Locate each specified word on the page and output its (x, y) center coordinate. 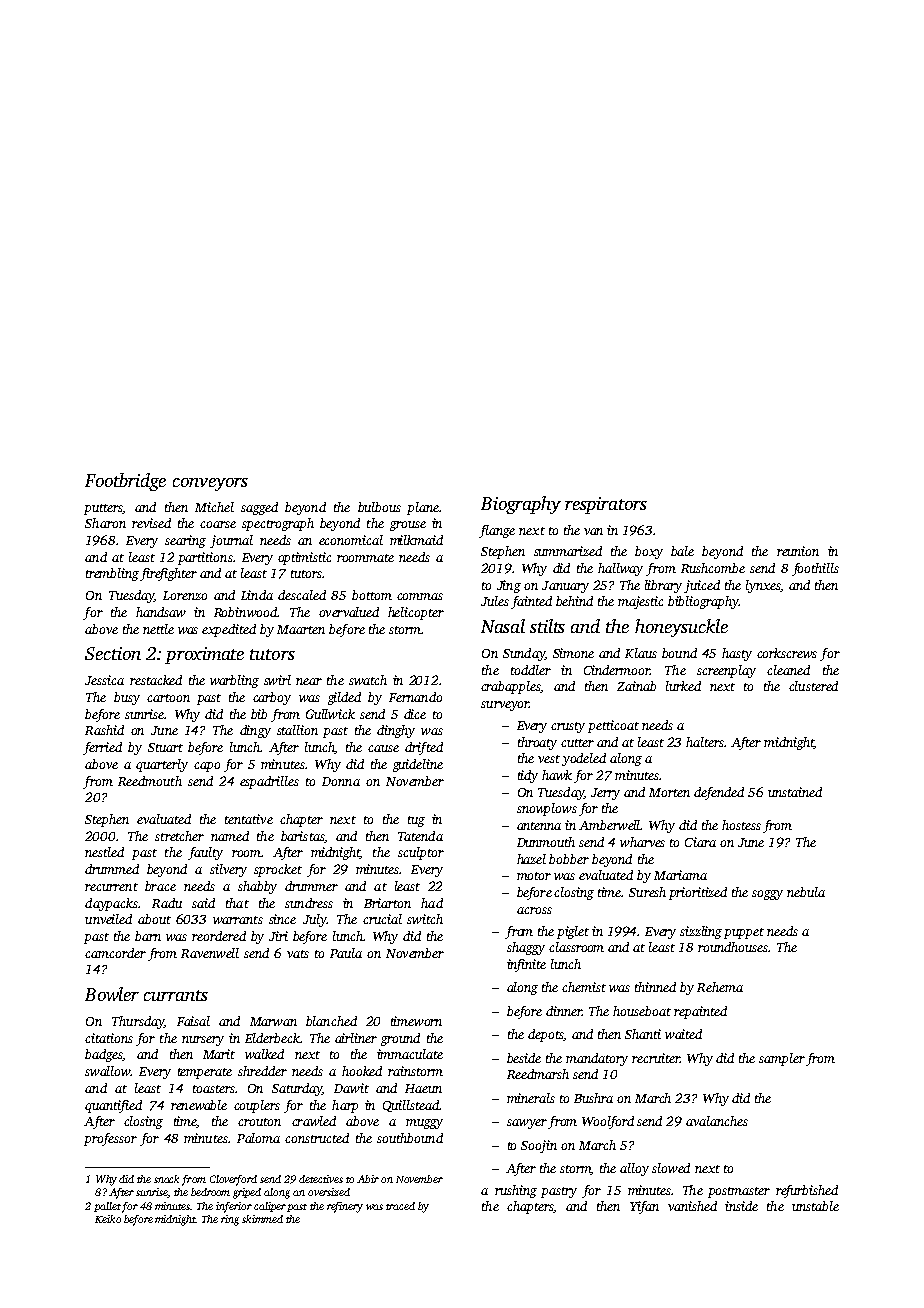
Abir (368, 1179)
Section (113, 653)
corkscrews (787, 653)
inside (741, 1206)
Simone (573, 653)
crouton (259, 1122)
